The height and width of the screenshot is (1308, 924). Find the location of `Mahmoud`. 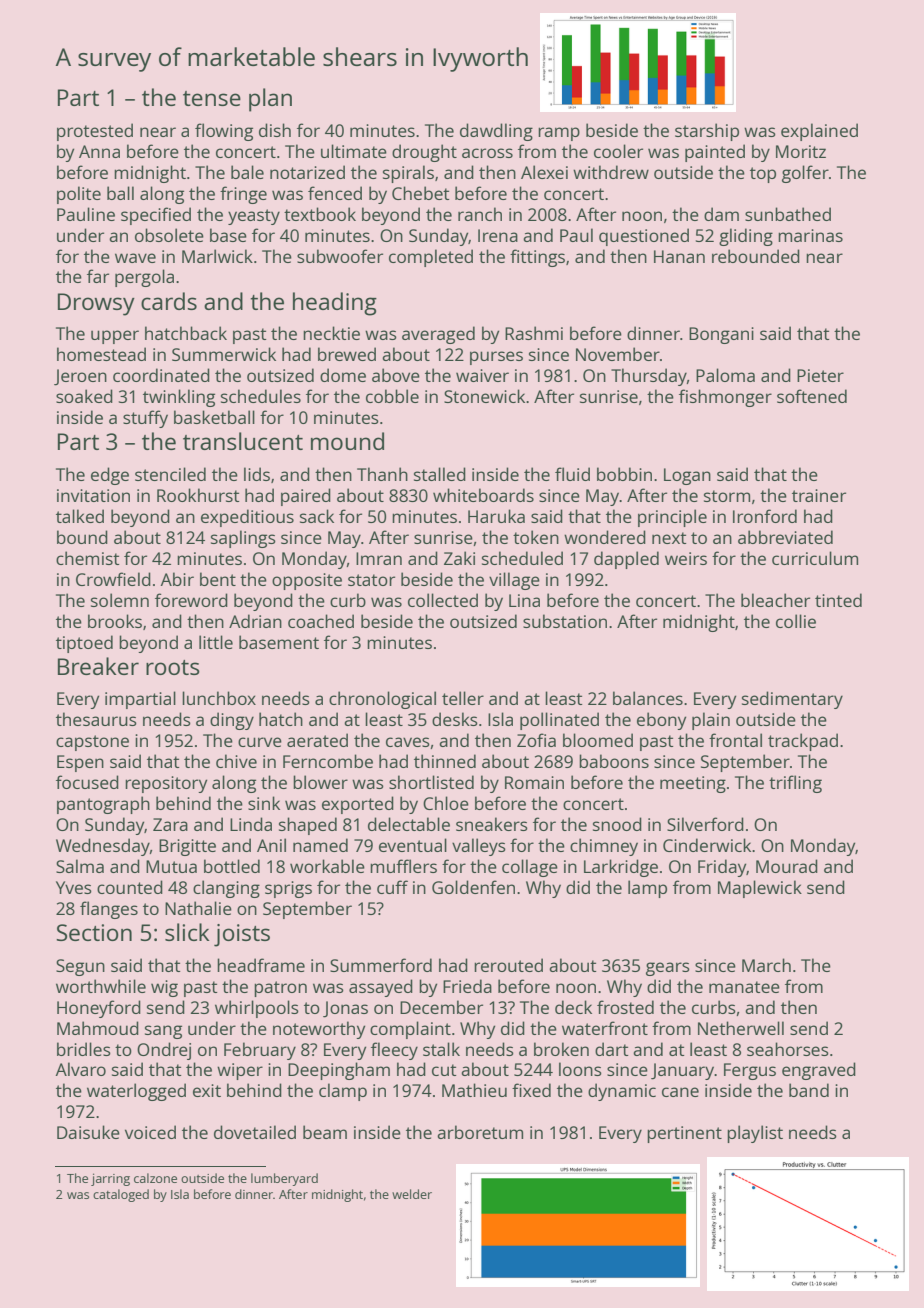

Mahmoud is located at coordinates (98, 1028).
